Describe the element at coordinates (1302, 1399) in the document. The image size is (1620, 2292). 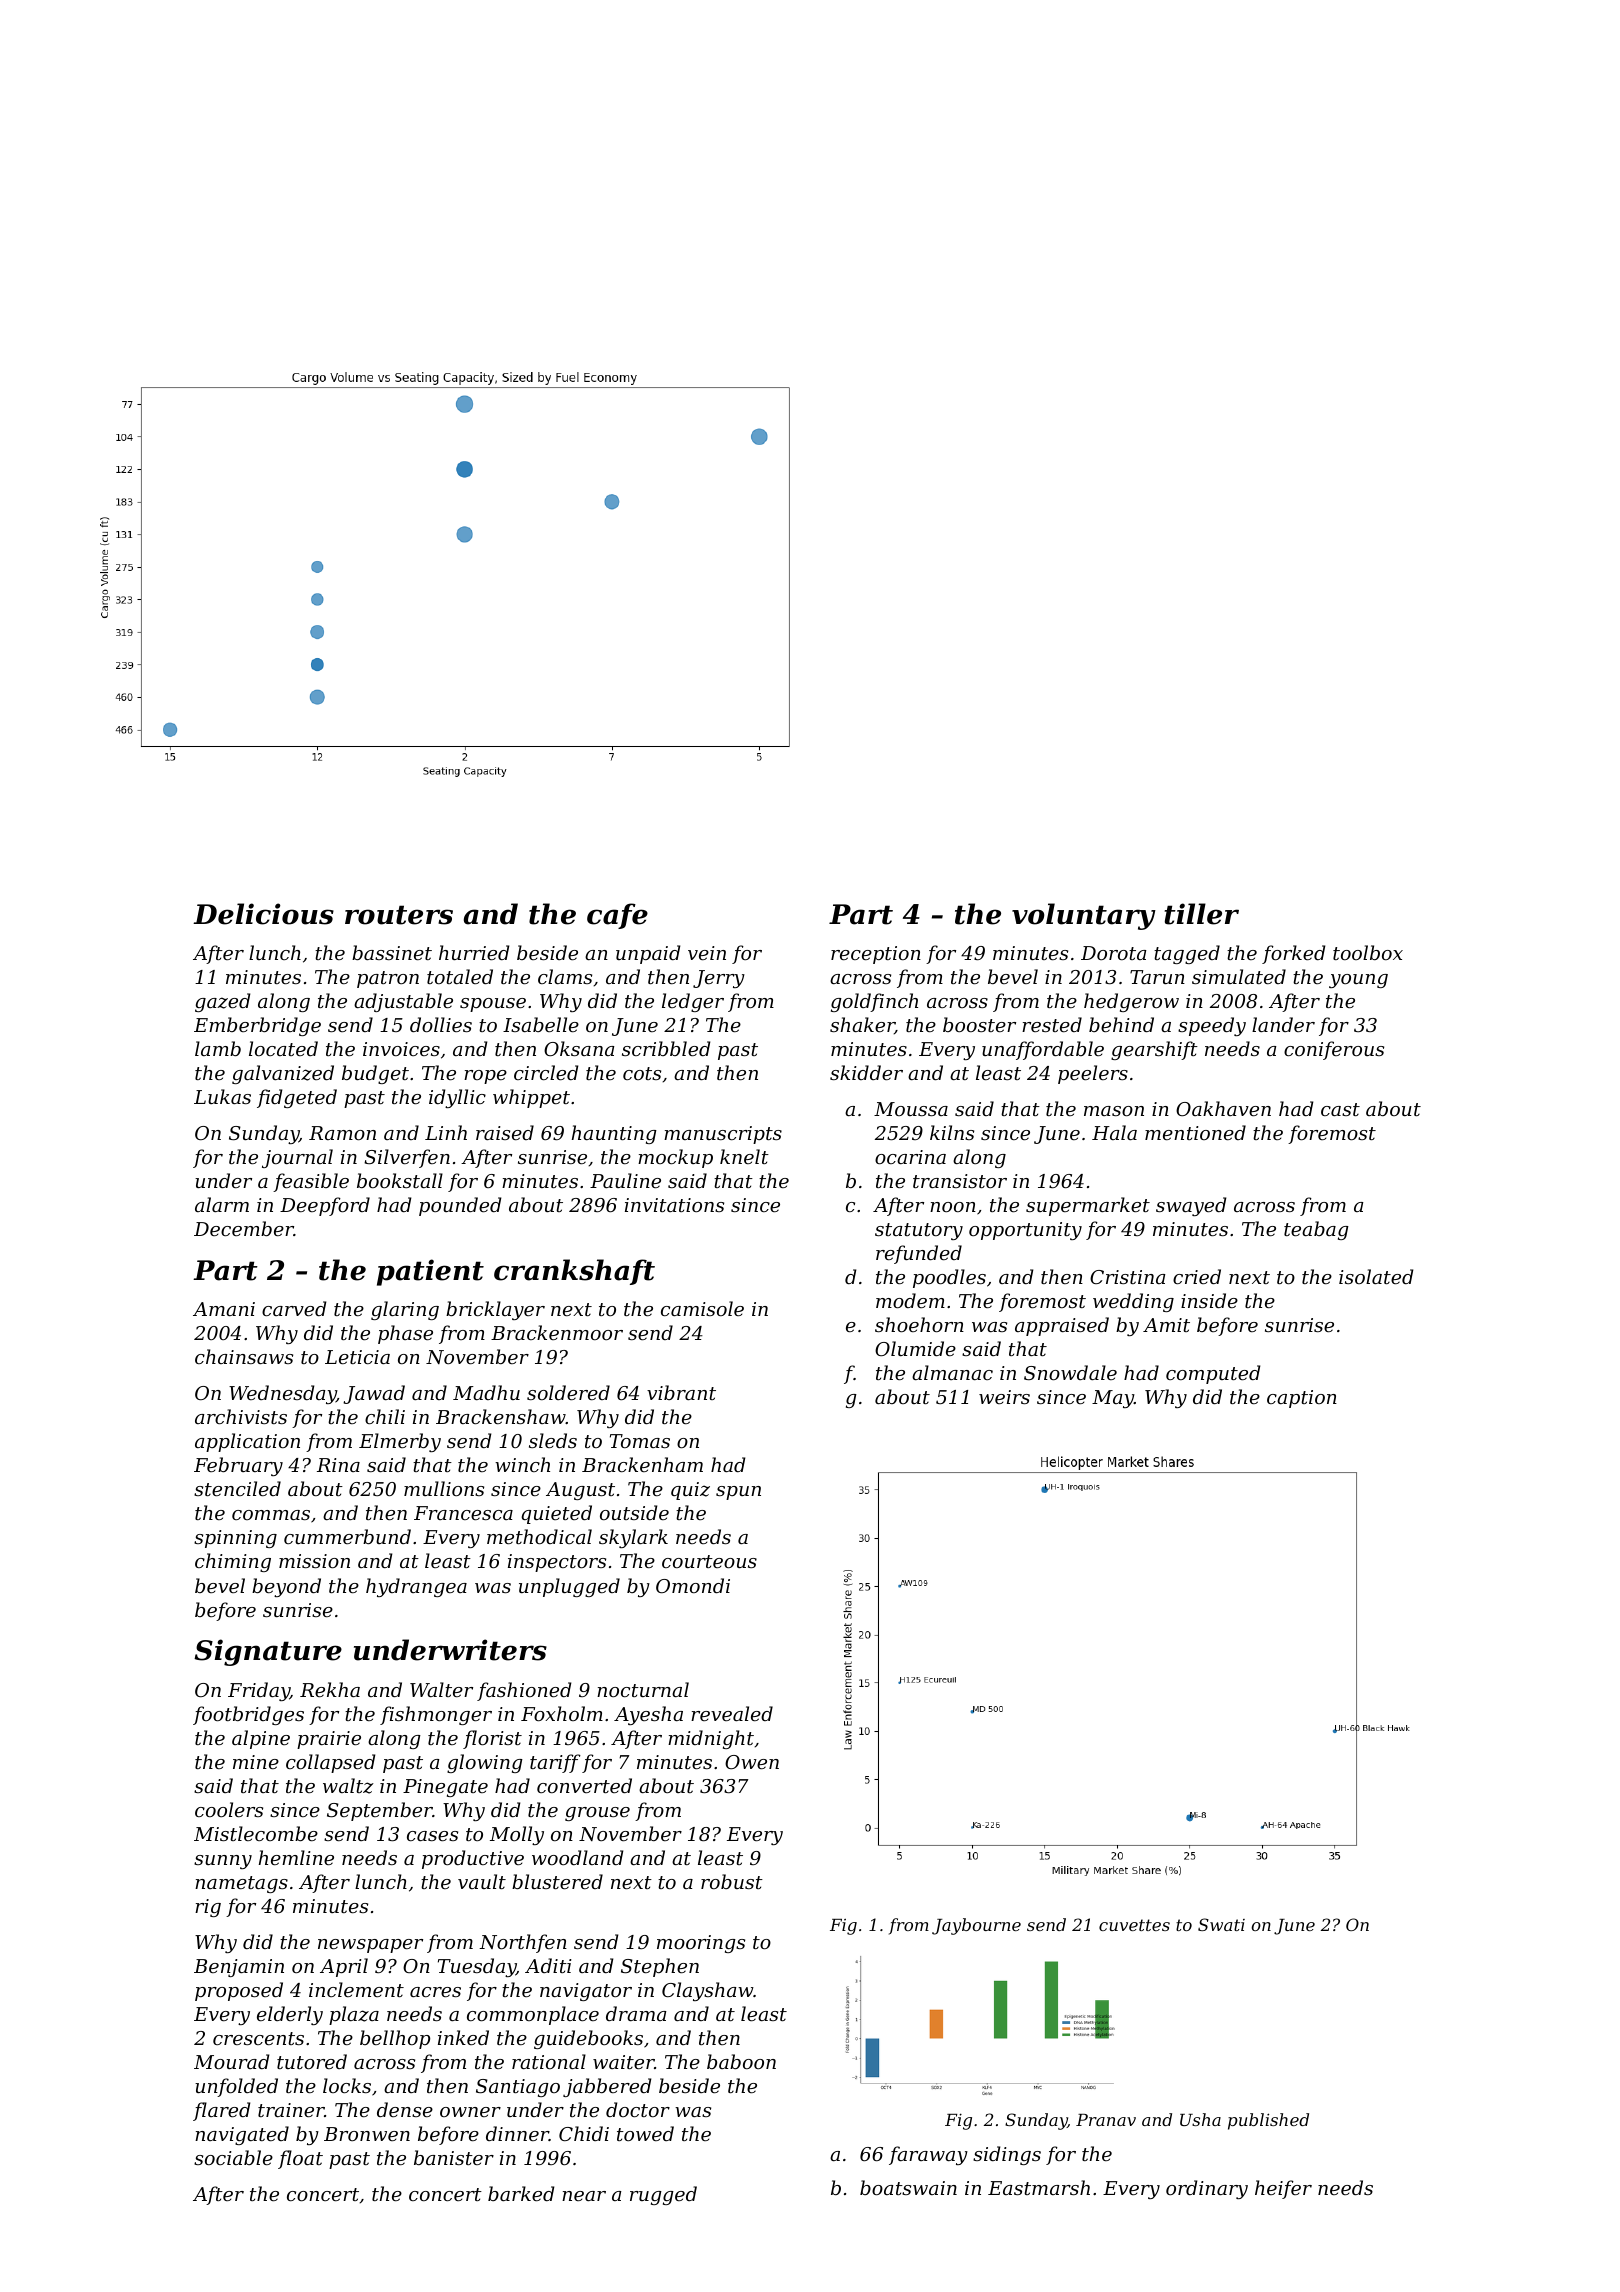
I see `caption` at that location.
